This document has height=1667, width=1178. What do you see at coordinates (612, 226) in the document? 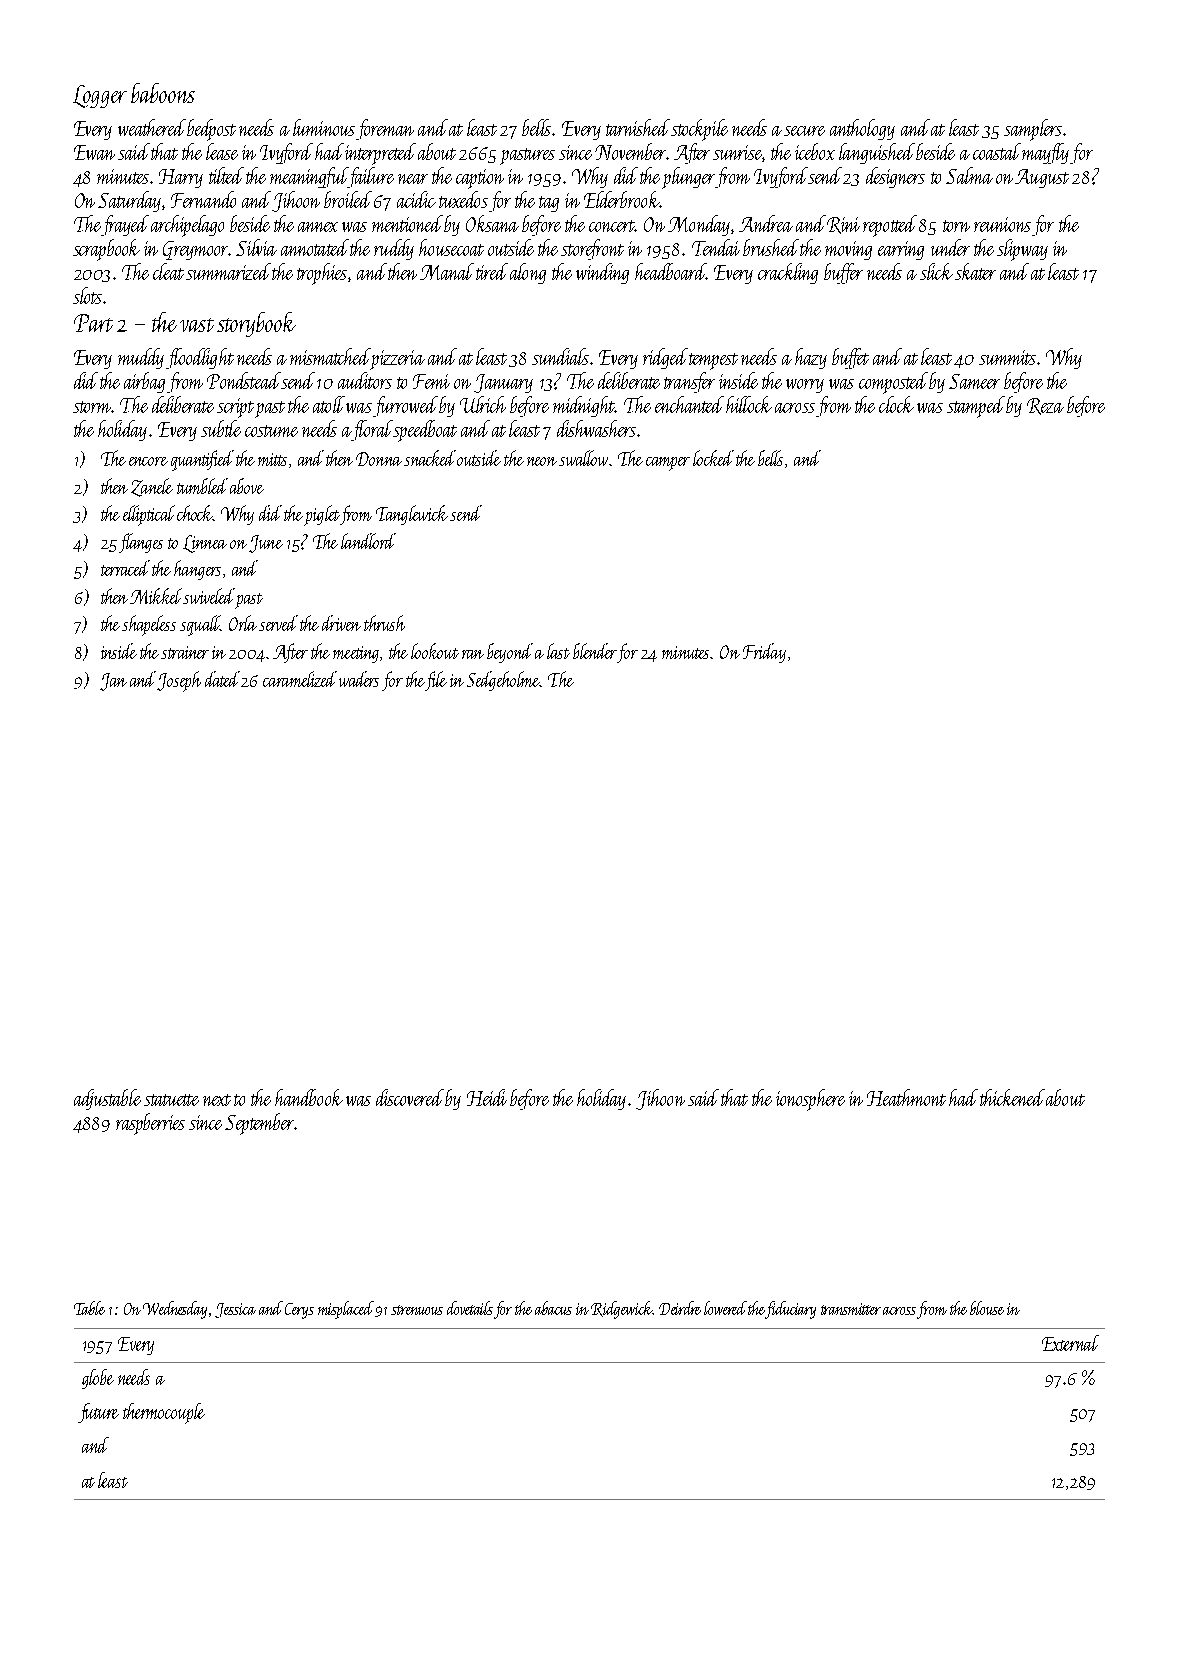
I see `concert` at bounding box center [612, 226].
